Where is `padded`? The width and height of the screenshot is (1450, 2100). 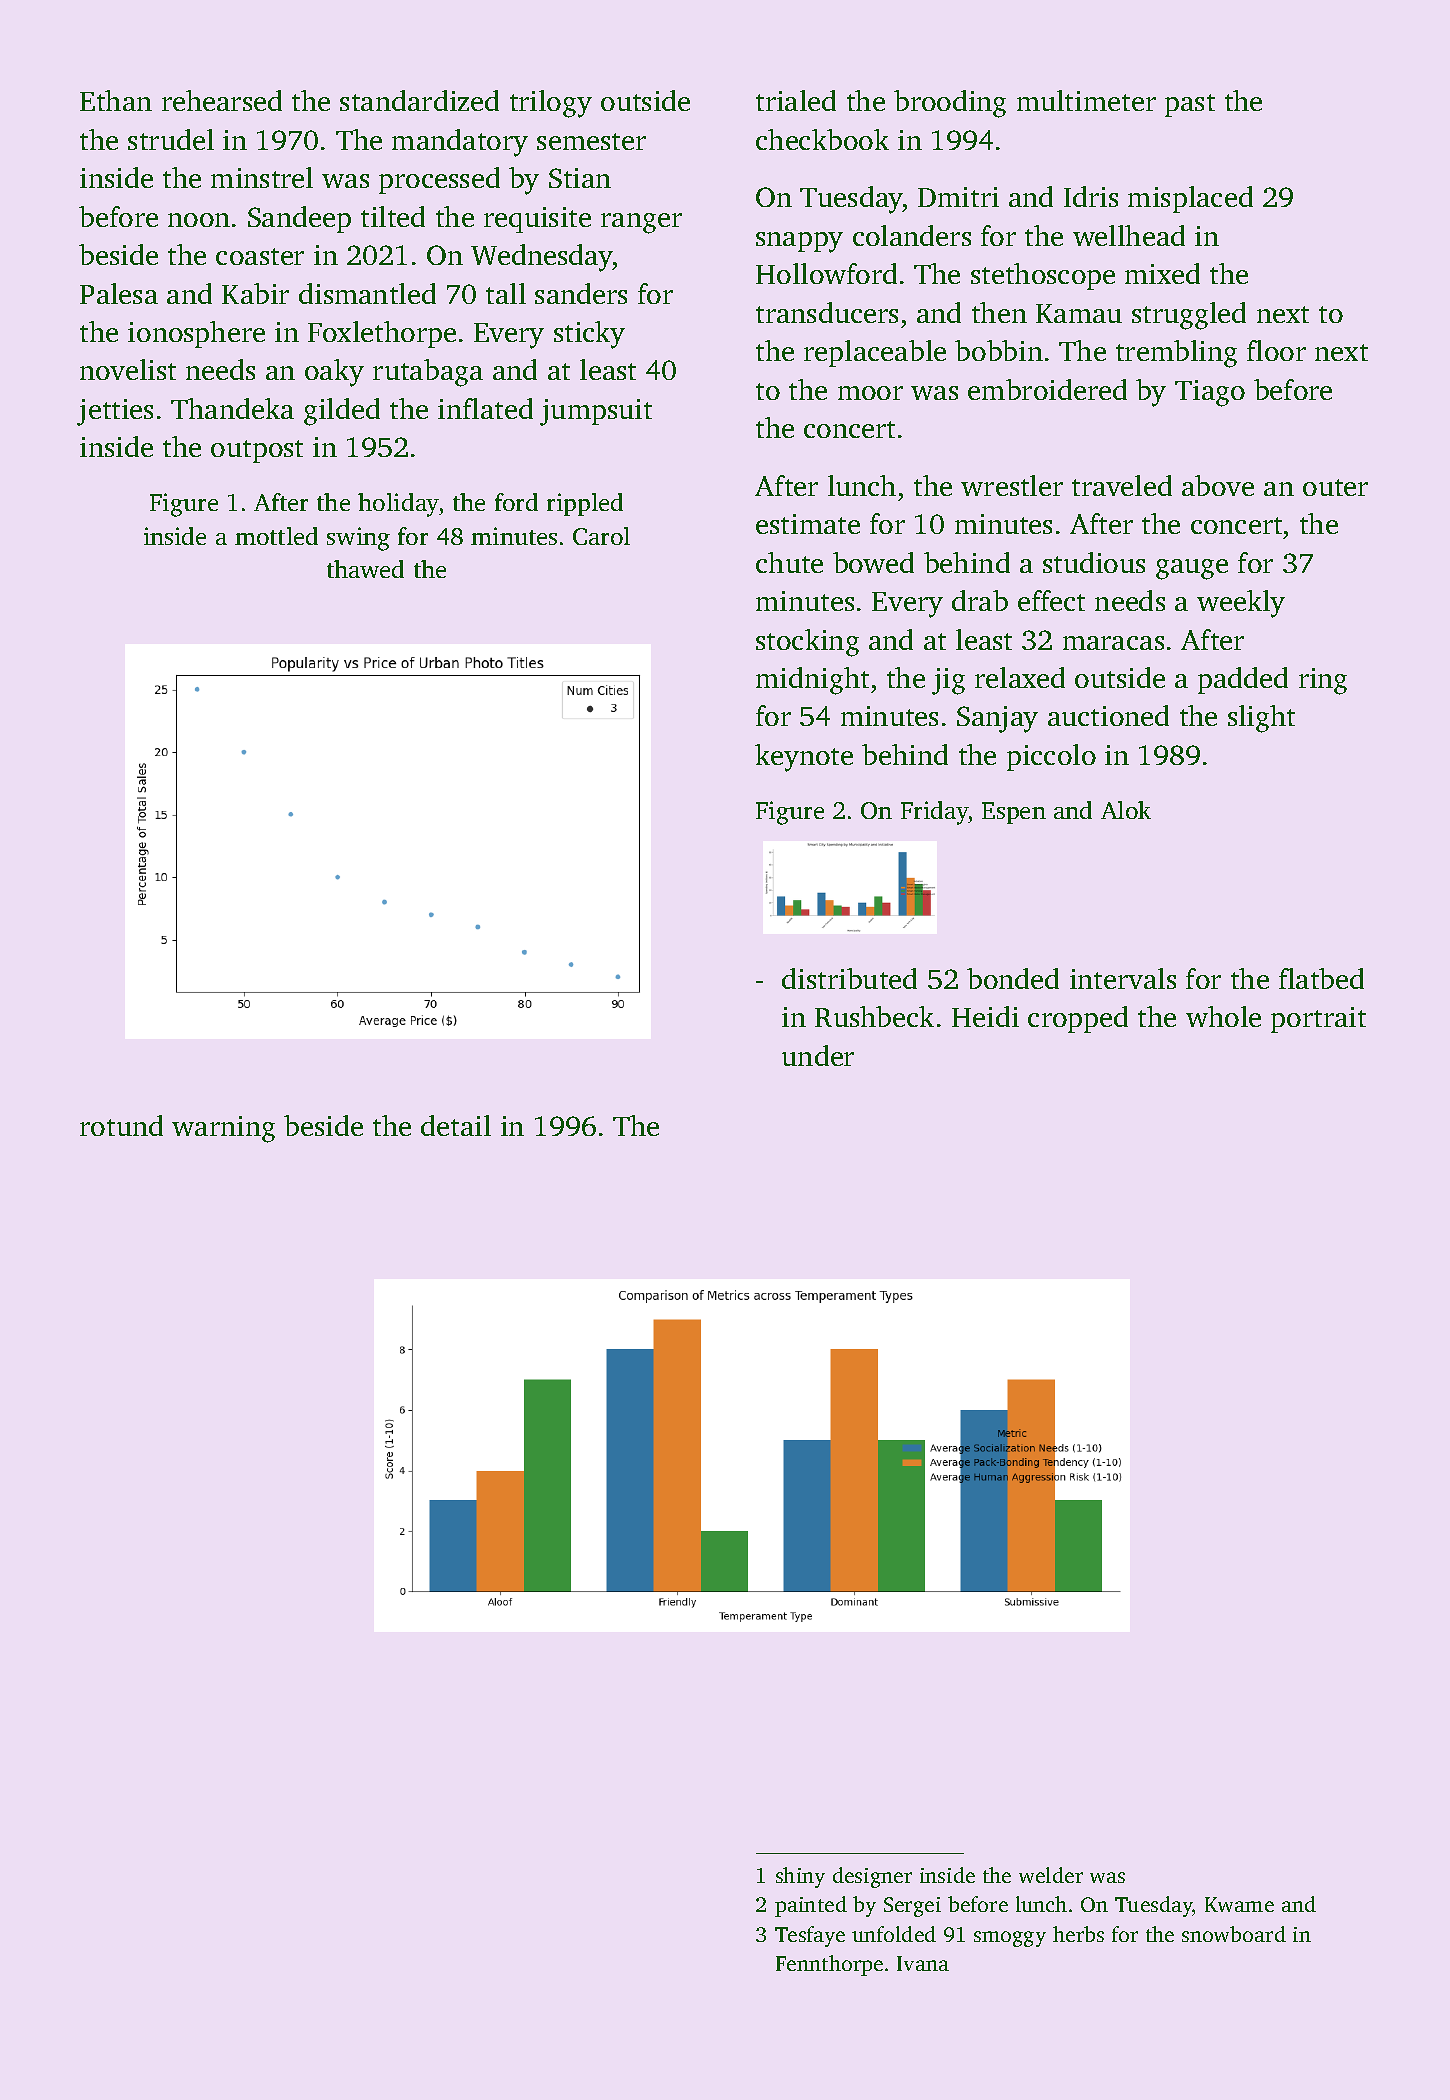 padded is located at coordinates (1243, 680).
